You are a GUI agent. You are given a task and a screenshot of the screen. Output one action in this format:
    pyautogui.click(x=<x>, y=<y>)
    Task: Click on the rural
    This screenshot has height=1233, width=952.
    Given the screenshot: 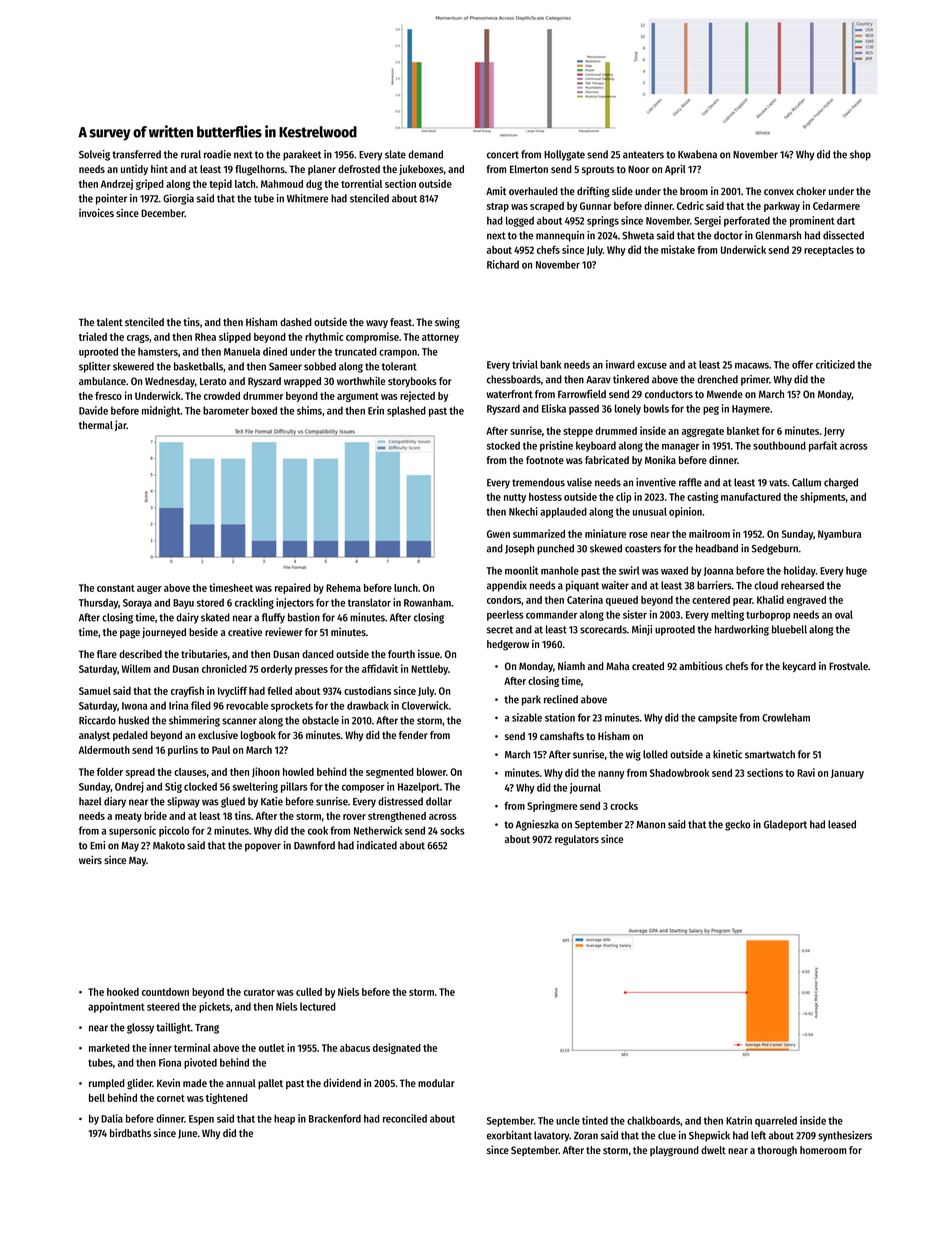 What is the action you would take?
    pyautogui.click(x=191, y=154)
